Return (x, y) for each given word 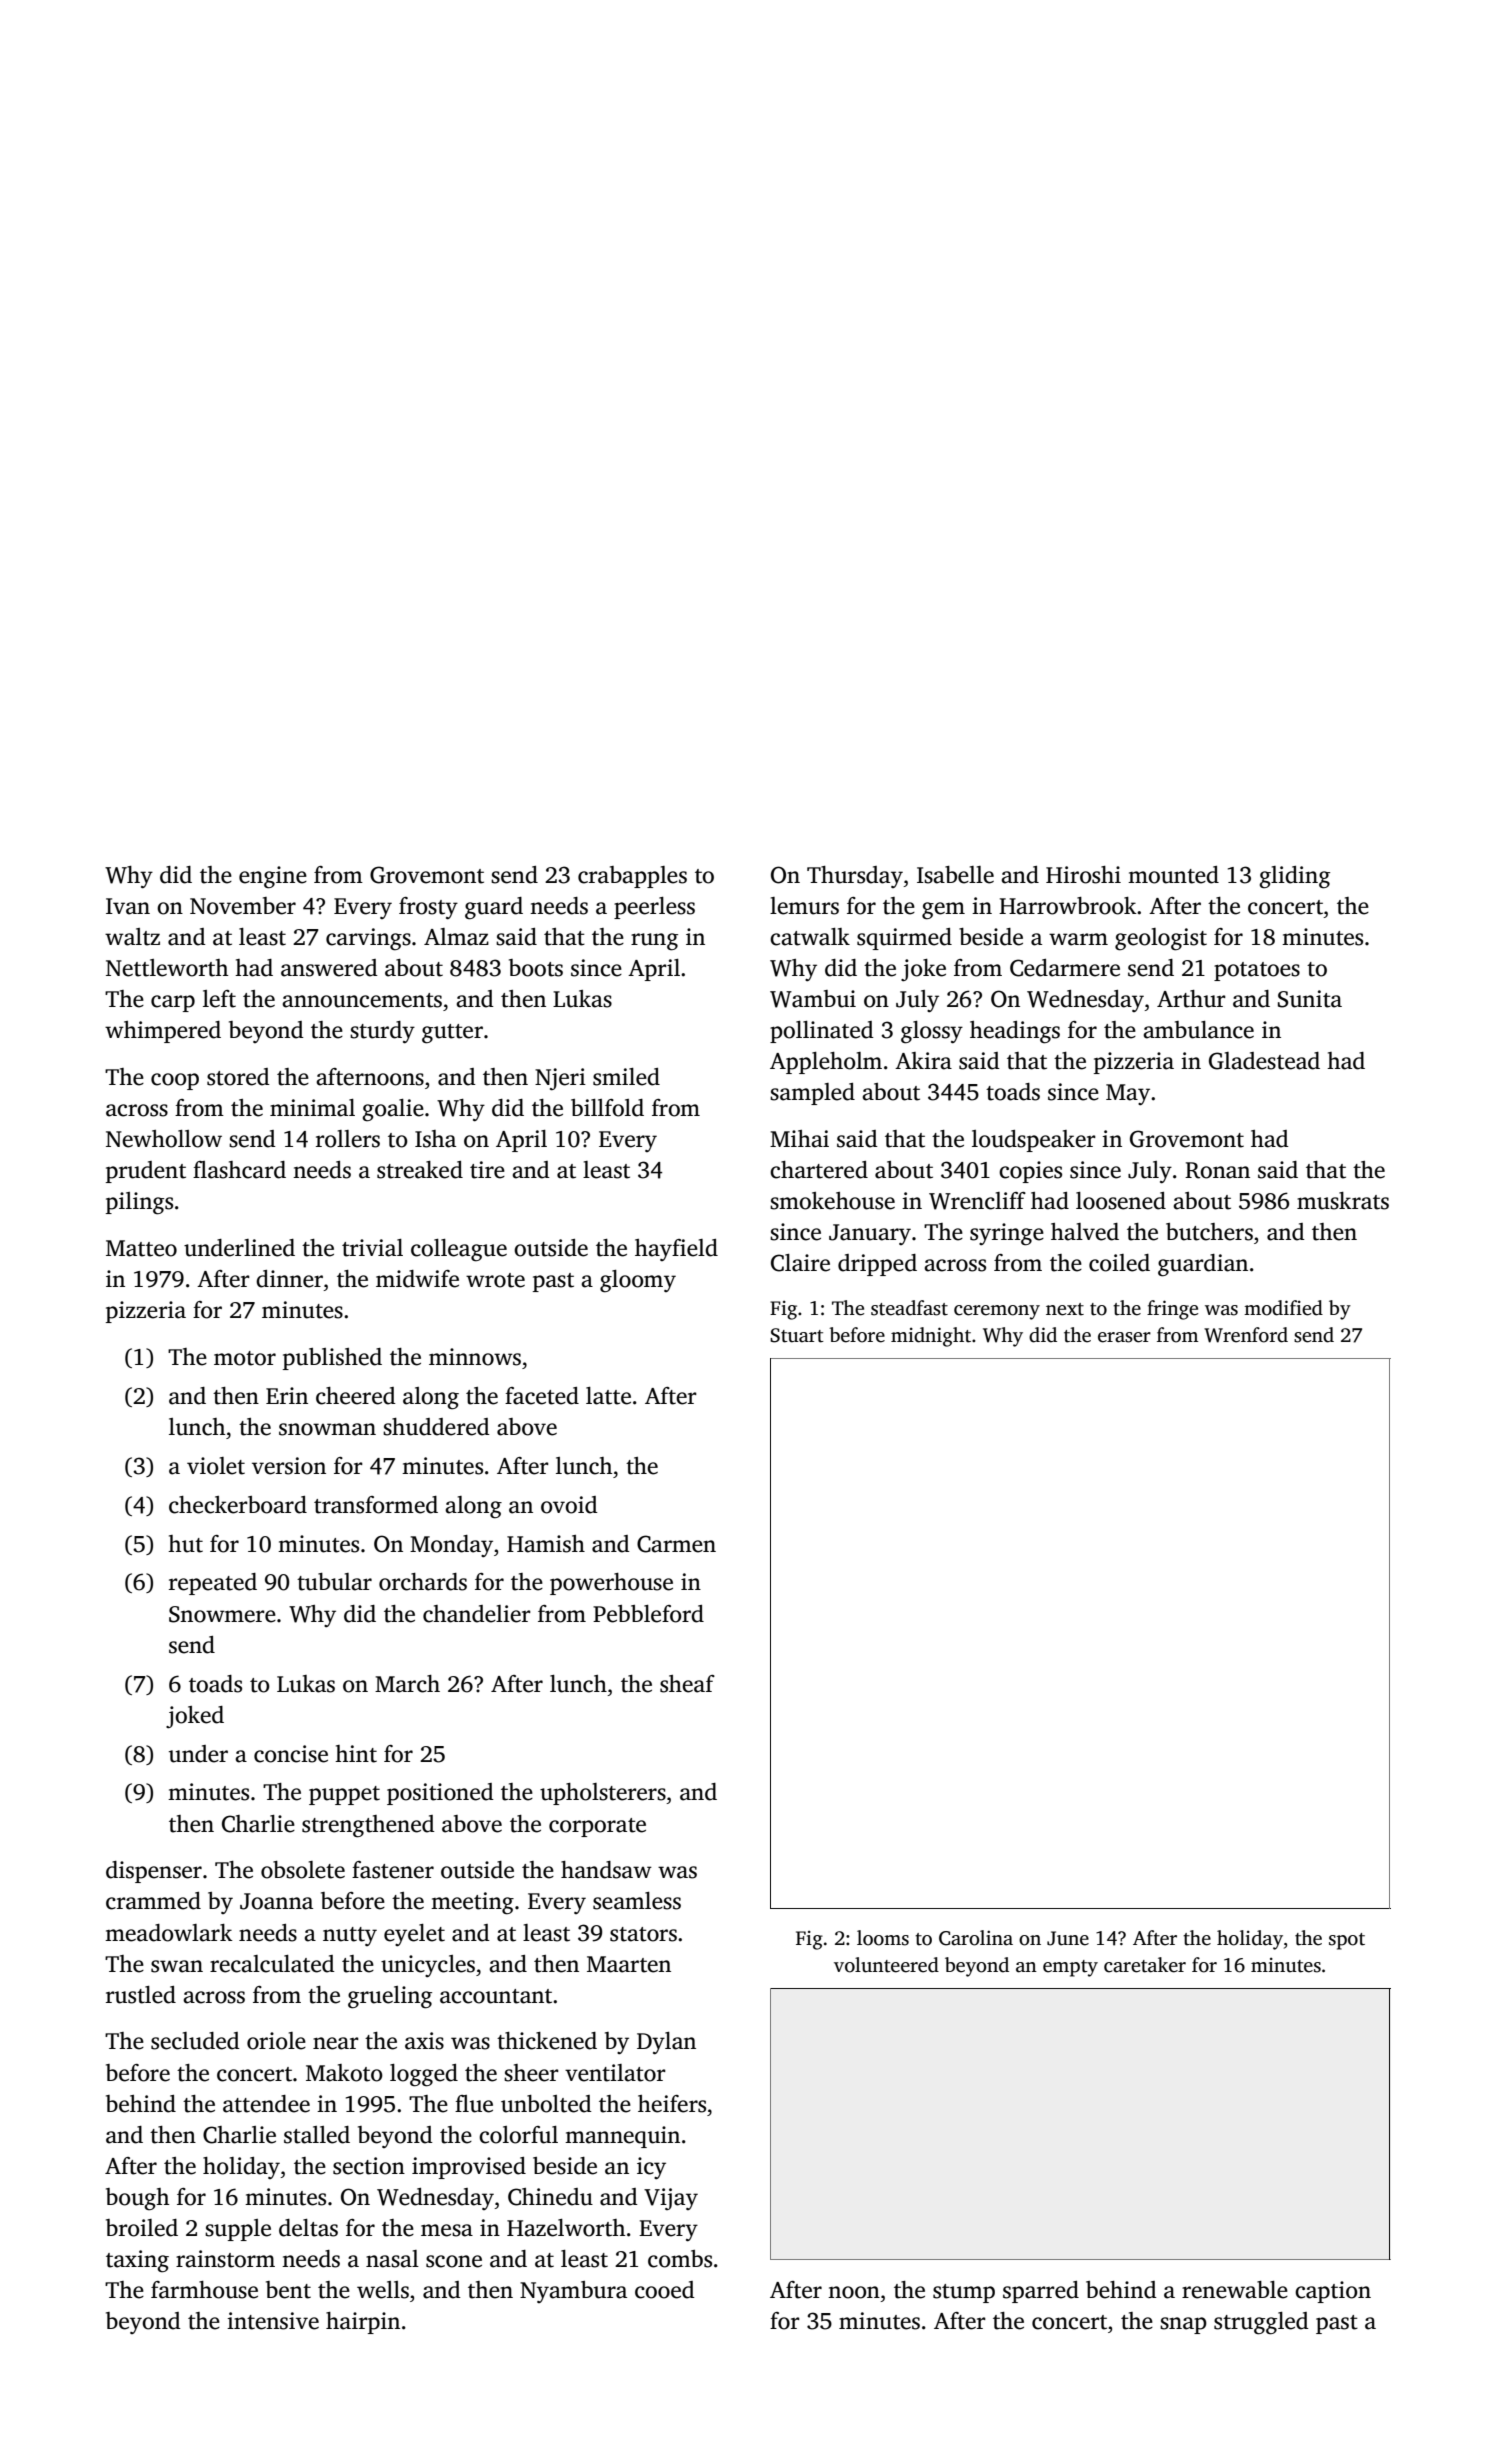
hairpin (363, 2323)
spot (1347, 1941)
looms (883, 1938)
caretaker (1145, 1965)
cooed (665, 2290)
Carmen (676, 1544)
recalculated (272, 1964)
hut (185, 1544)
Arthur (1191, 999)
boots (536, 968)
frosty (428, 908)
